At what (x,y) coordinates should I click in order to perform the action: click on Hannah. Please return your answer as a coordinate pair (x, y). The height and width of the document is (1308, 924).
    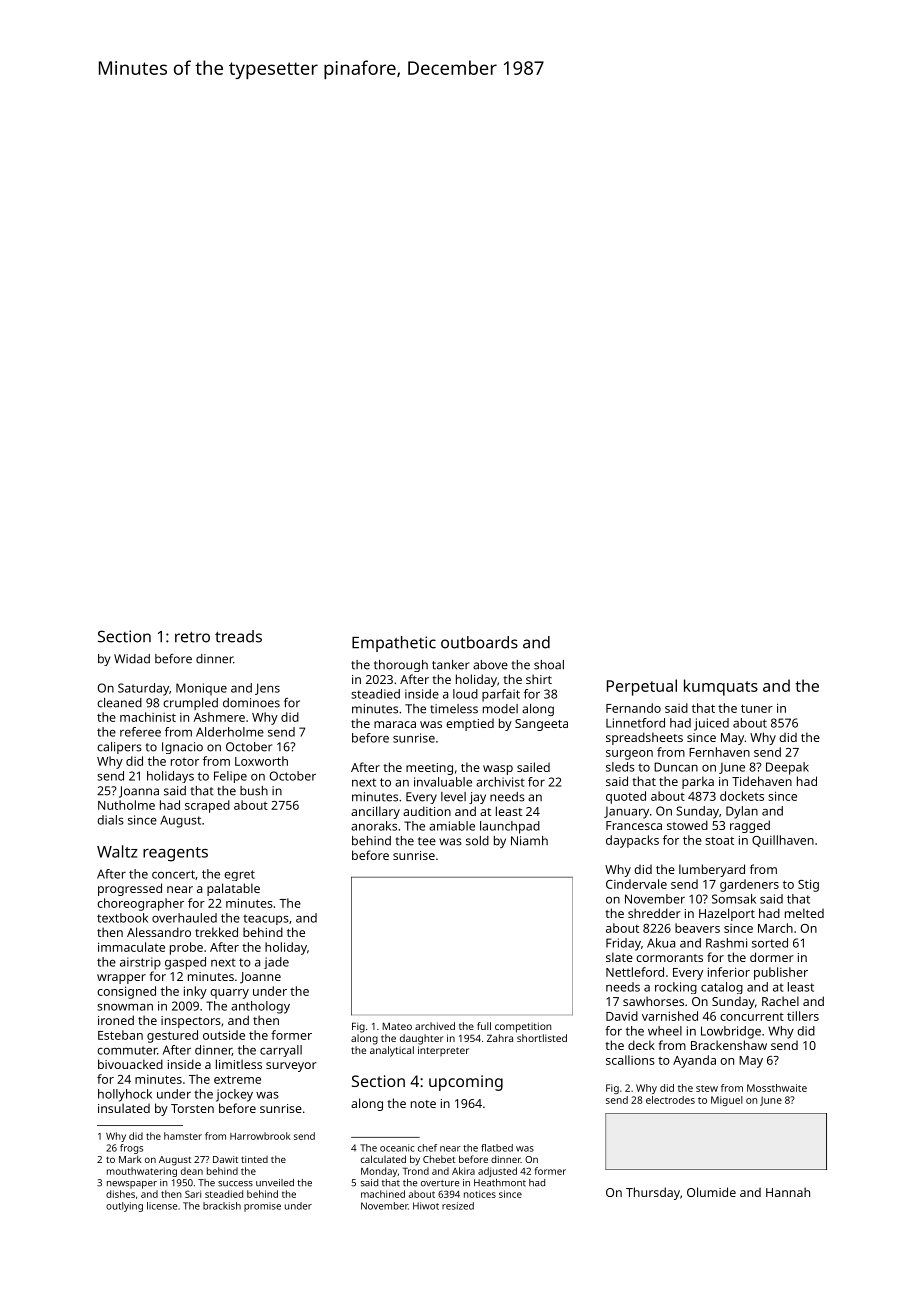
    Looking at the image, I should click on (788, 1192).
